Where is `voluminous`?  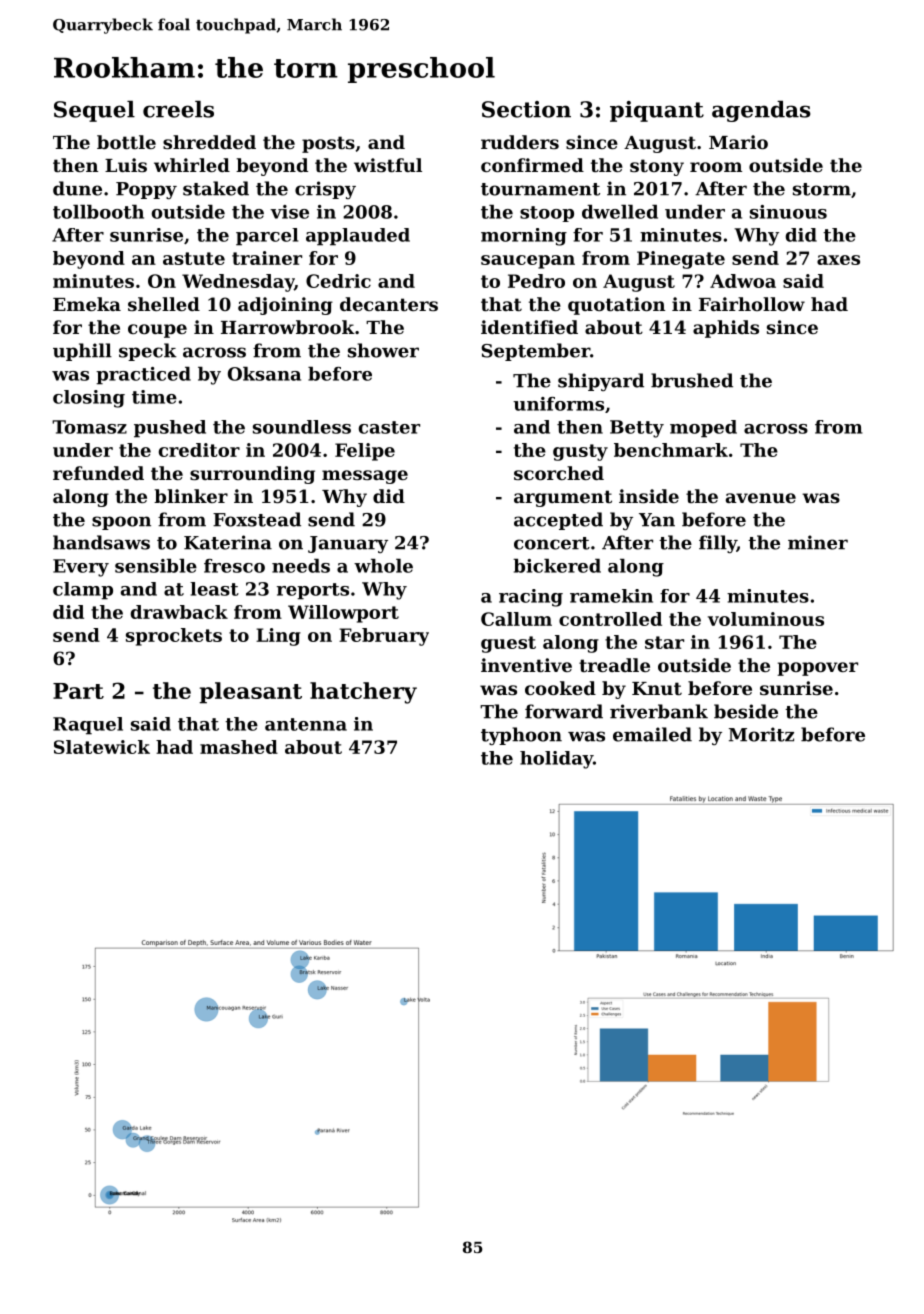
voluminous is located at coordinates (766, 619).
